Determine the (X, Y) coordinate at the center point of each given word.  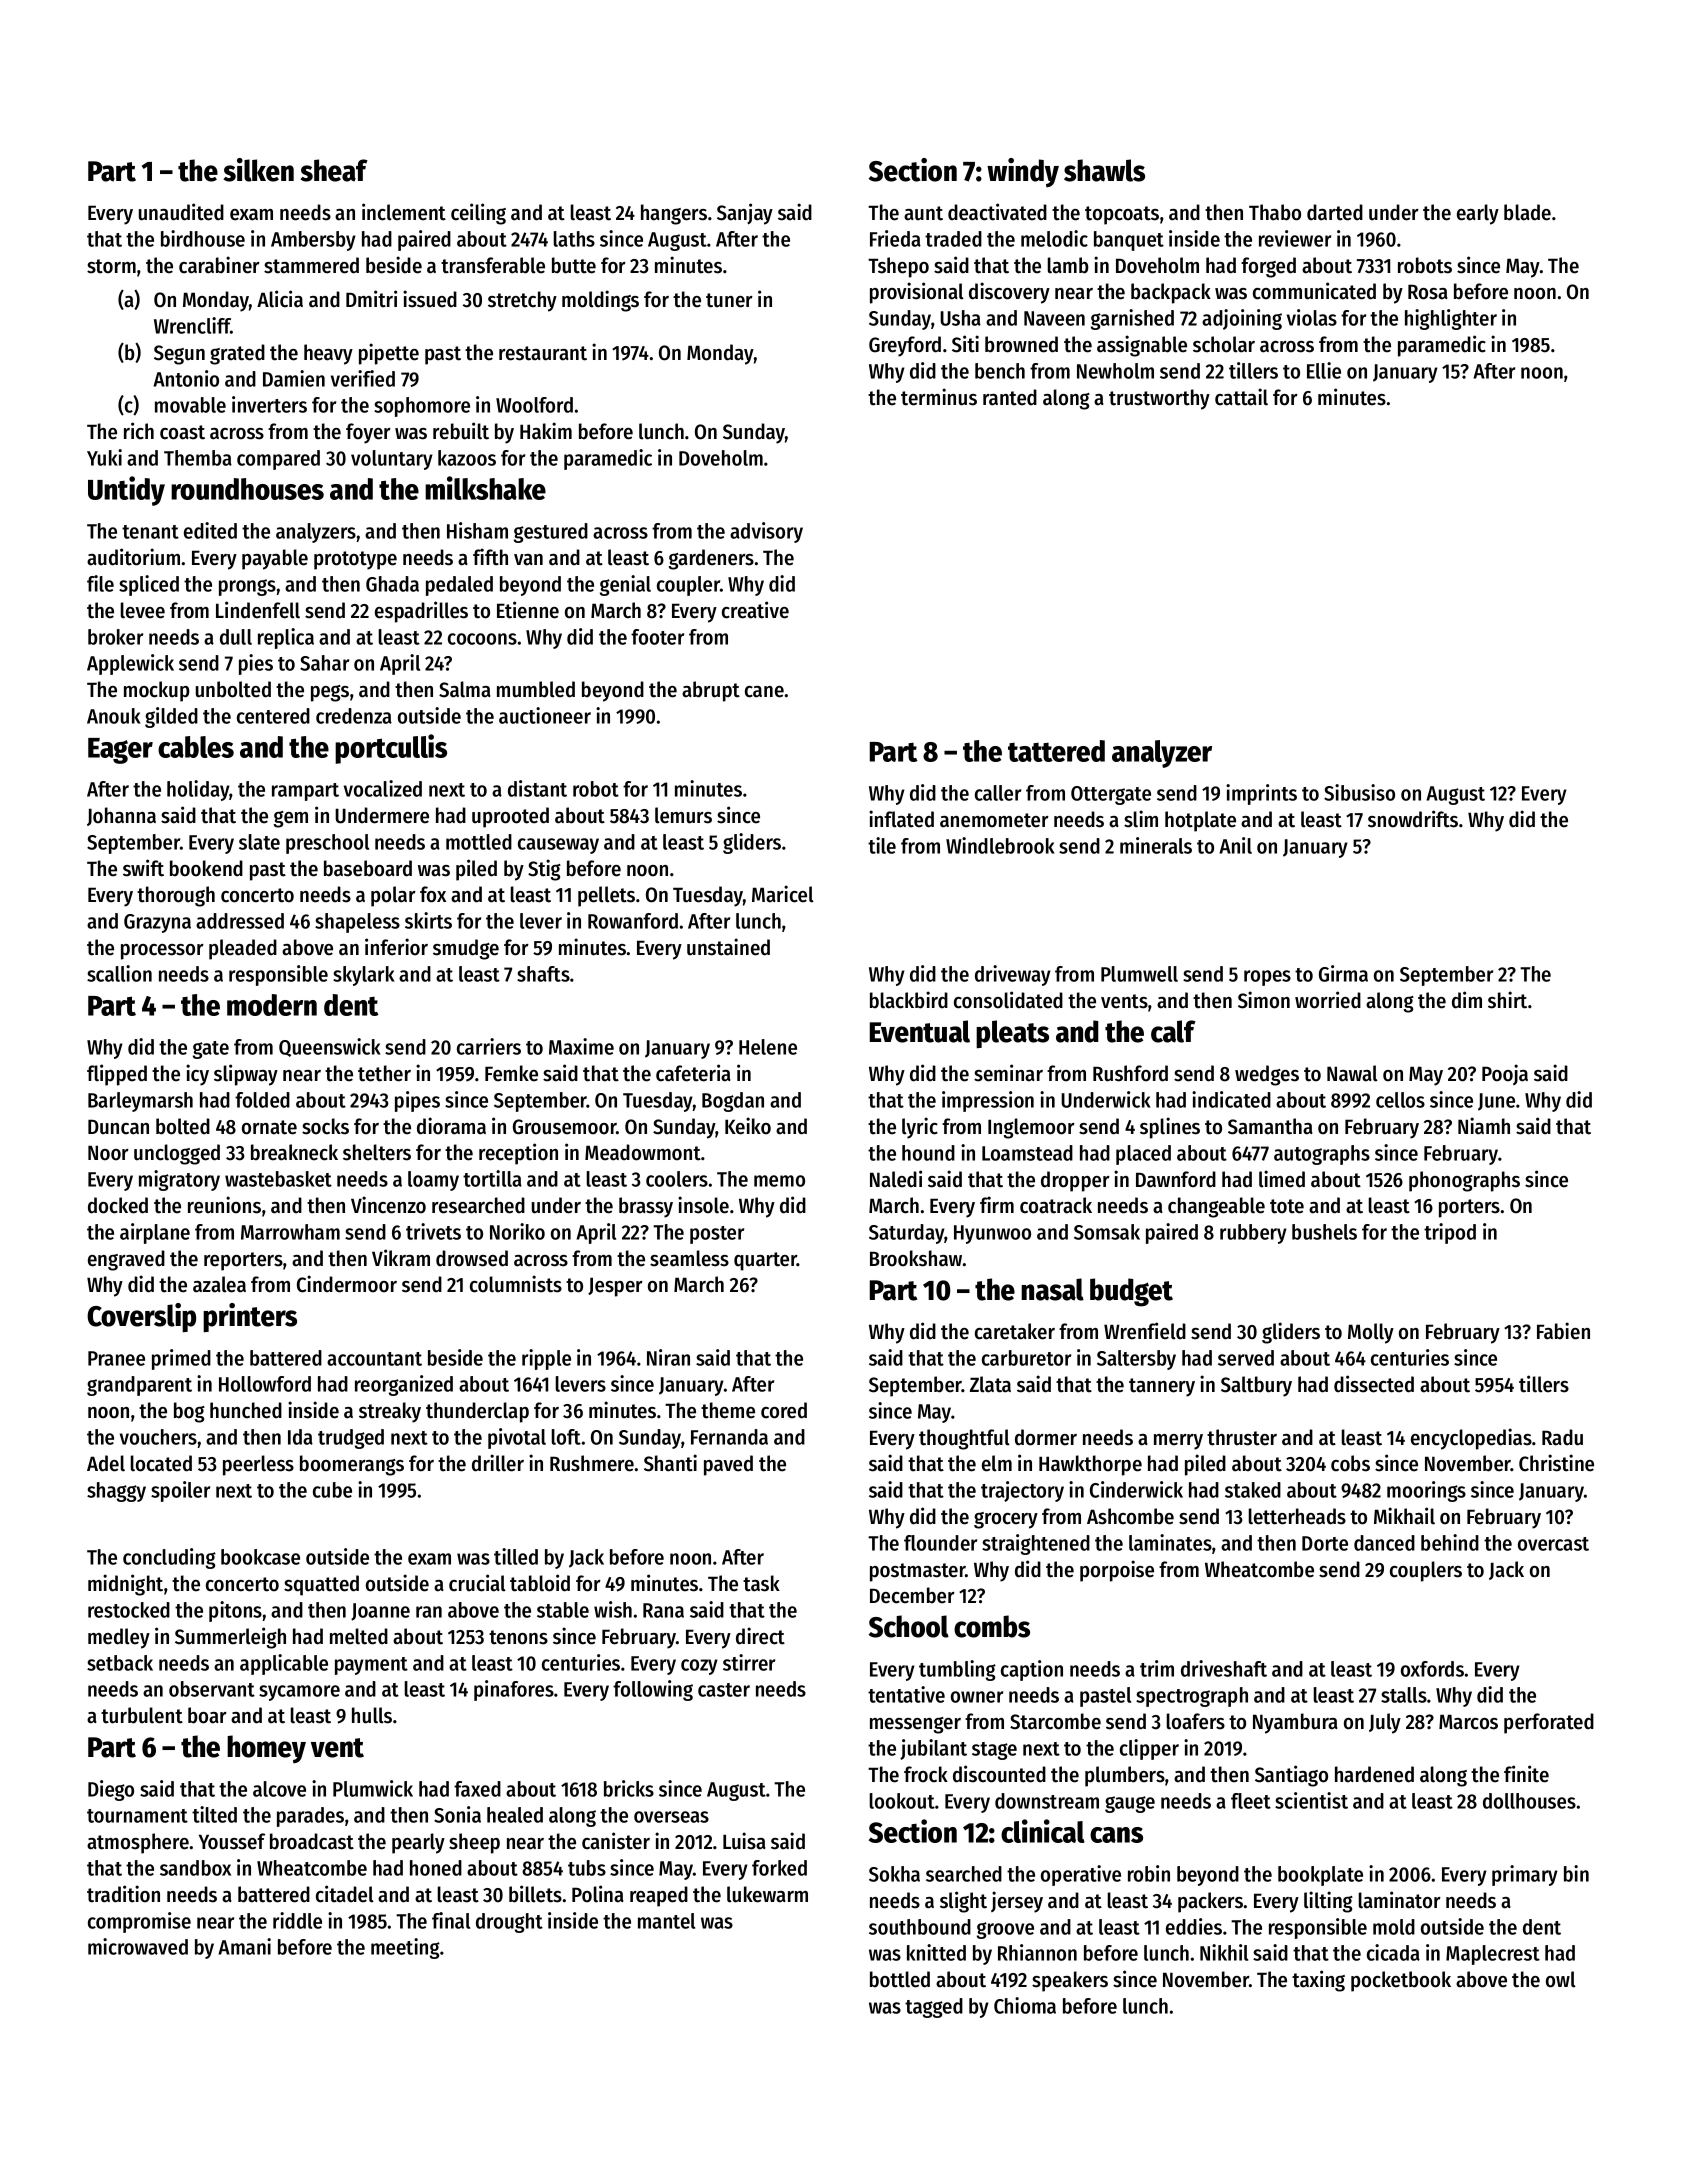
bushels (1324, 1232)
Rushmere (592, 1463)
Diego (111, 1790)
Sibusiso (1359, 792)
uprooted (510, 817)
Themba (198, 458)
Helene (768, 1047)
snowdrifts (1413, 819)
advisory (766, 532)
